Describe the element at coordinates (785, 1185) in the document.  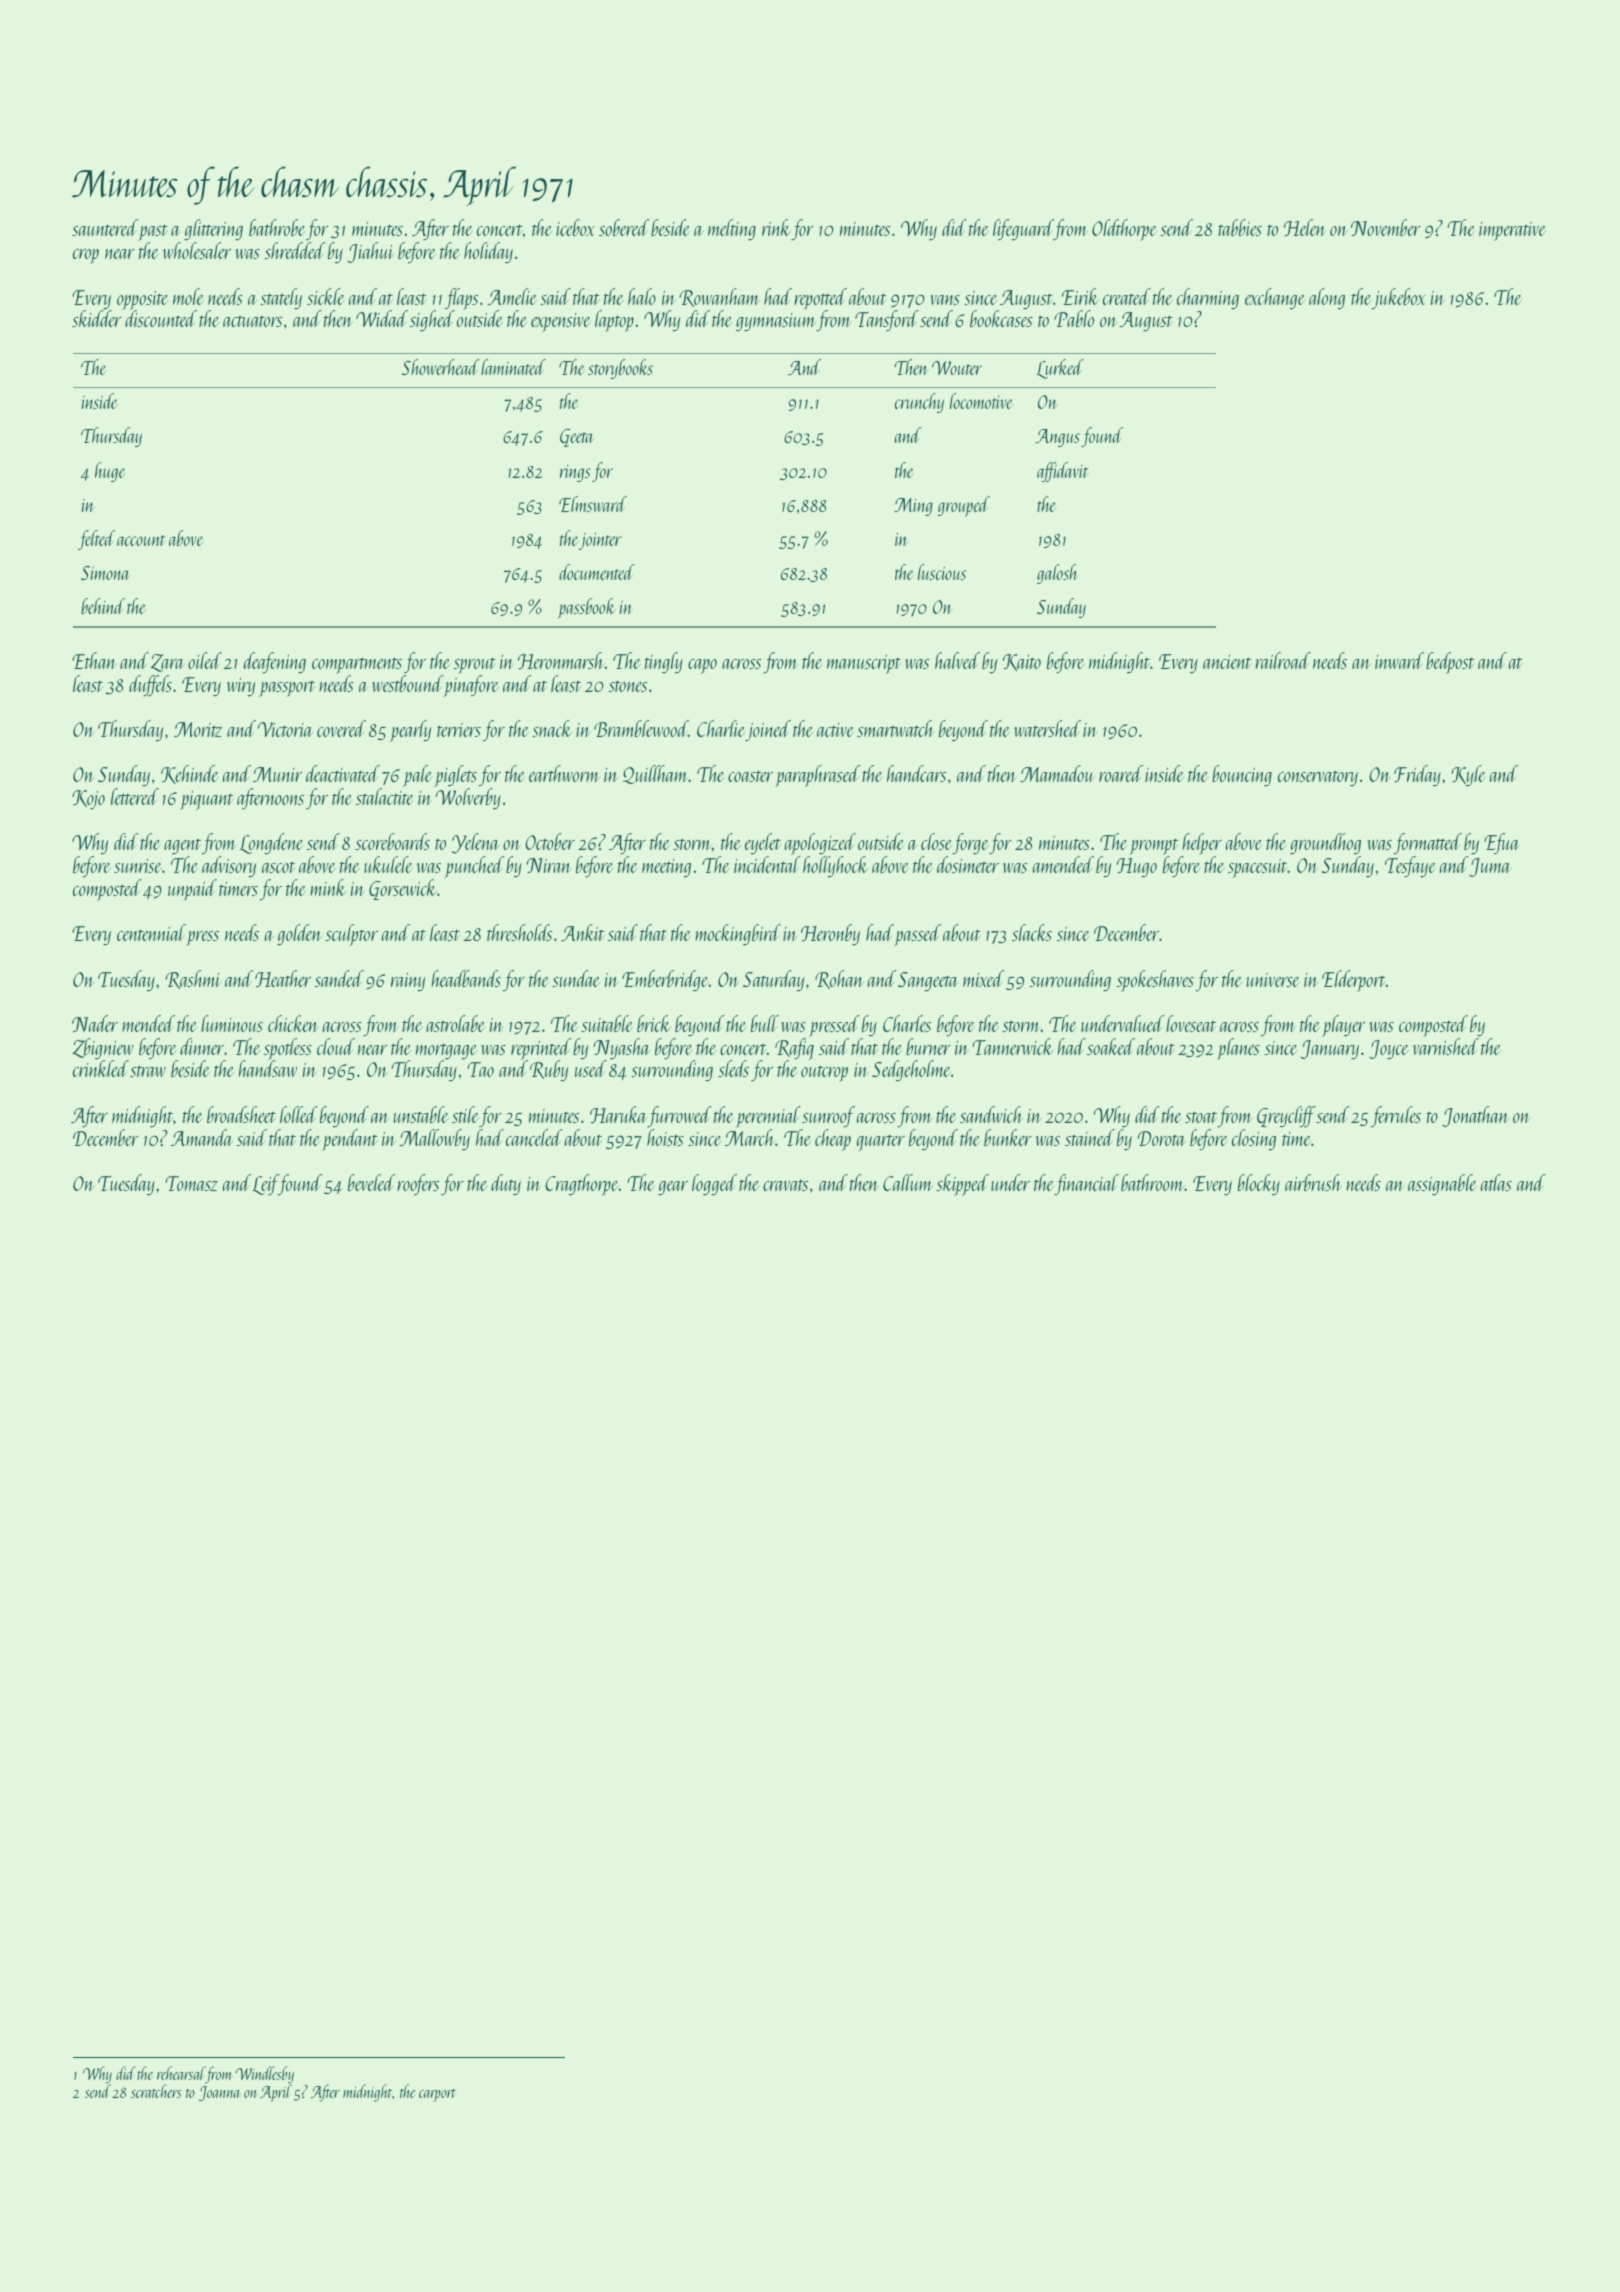
I see `cravats` at that location.
